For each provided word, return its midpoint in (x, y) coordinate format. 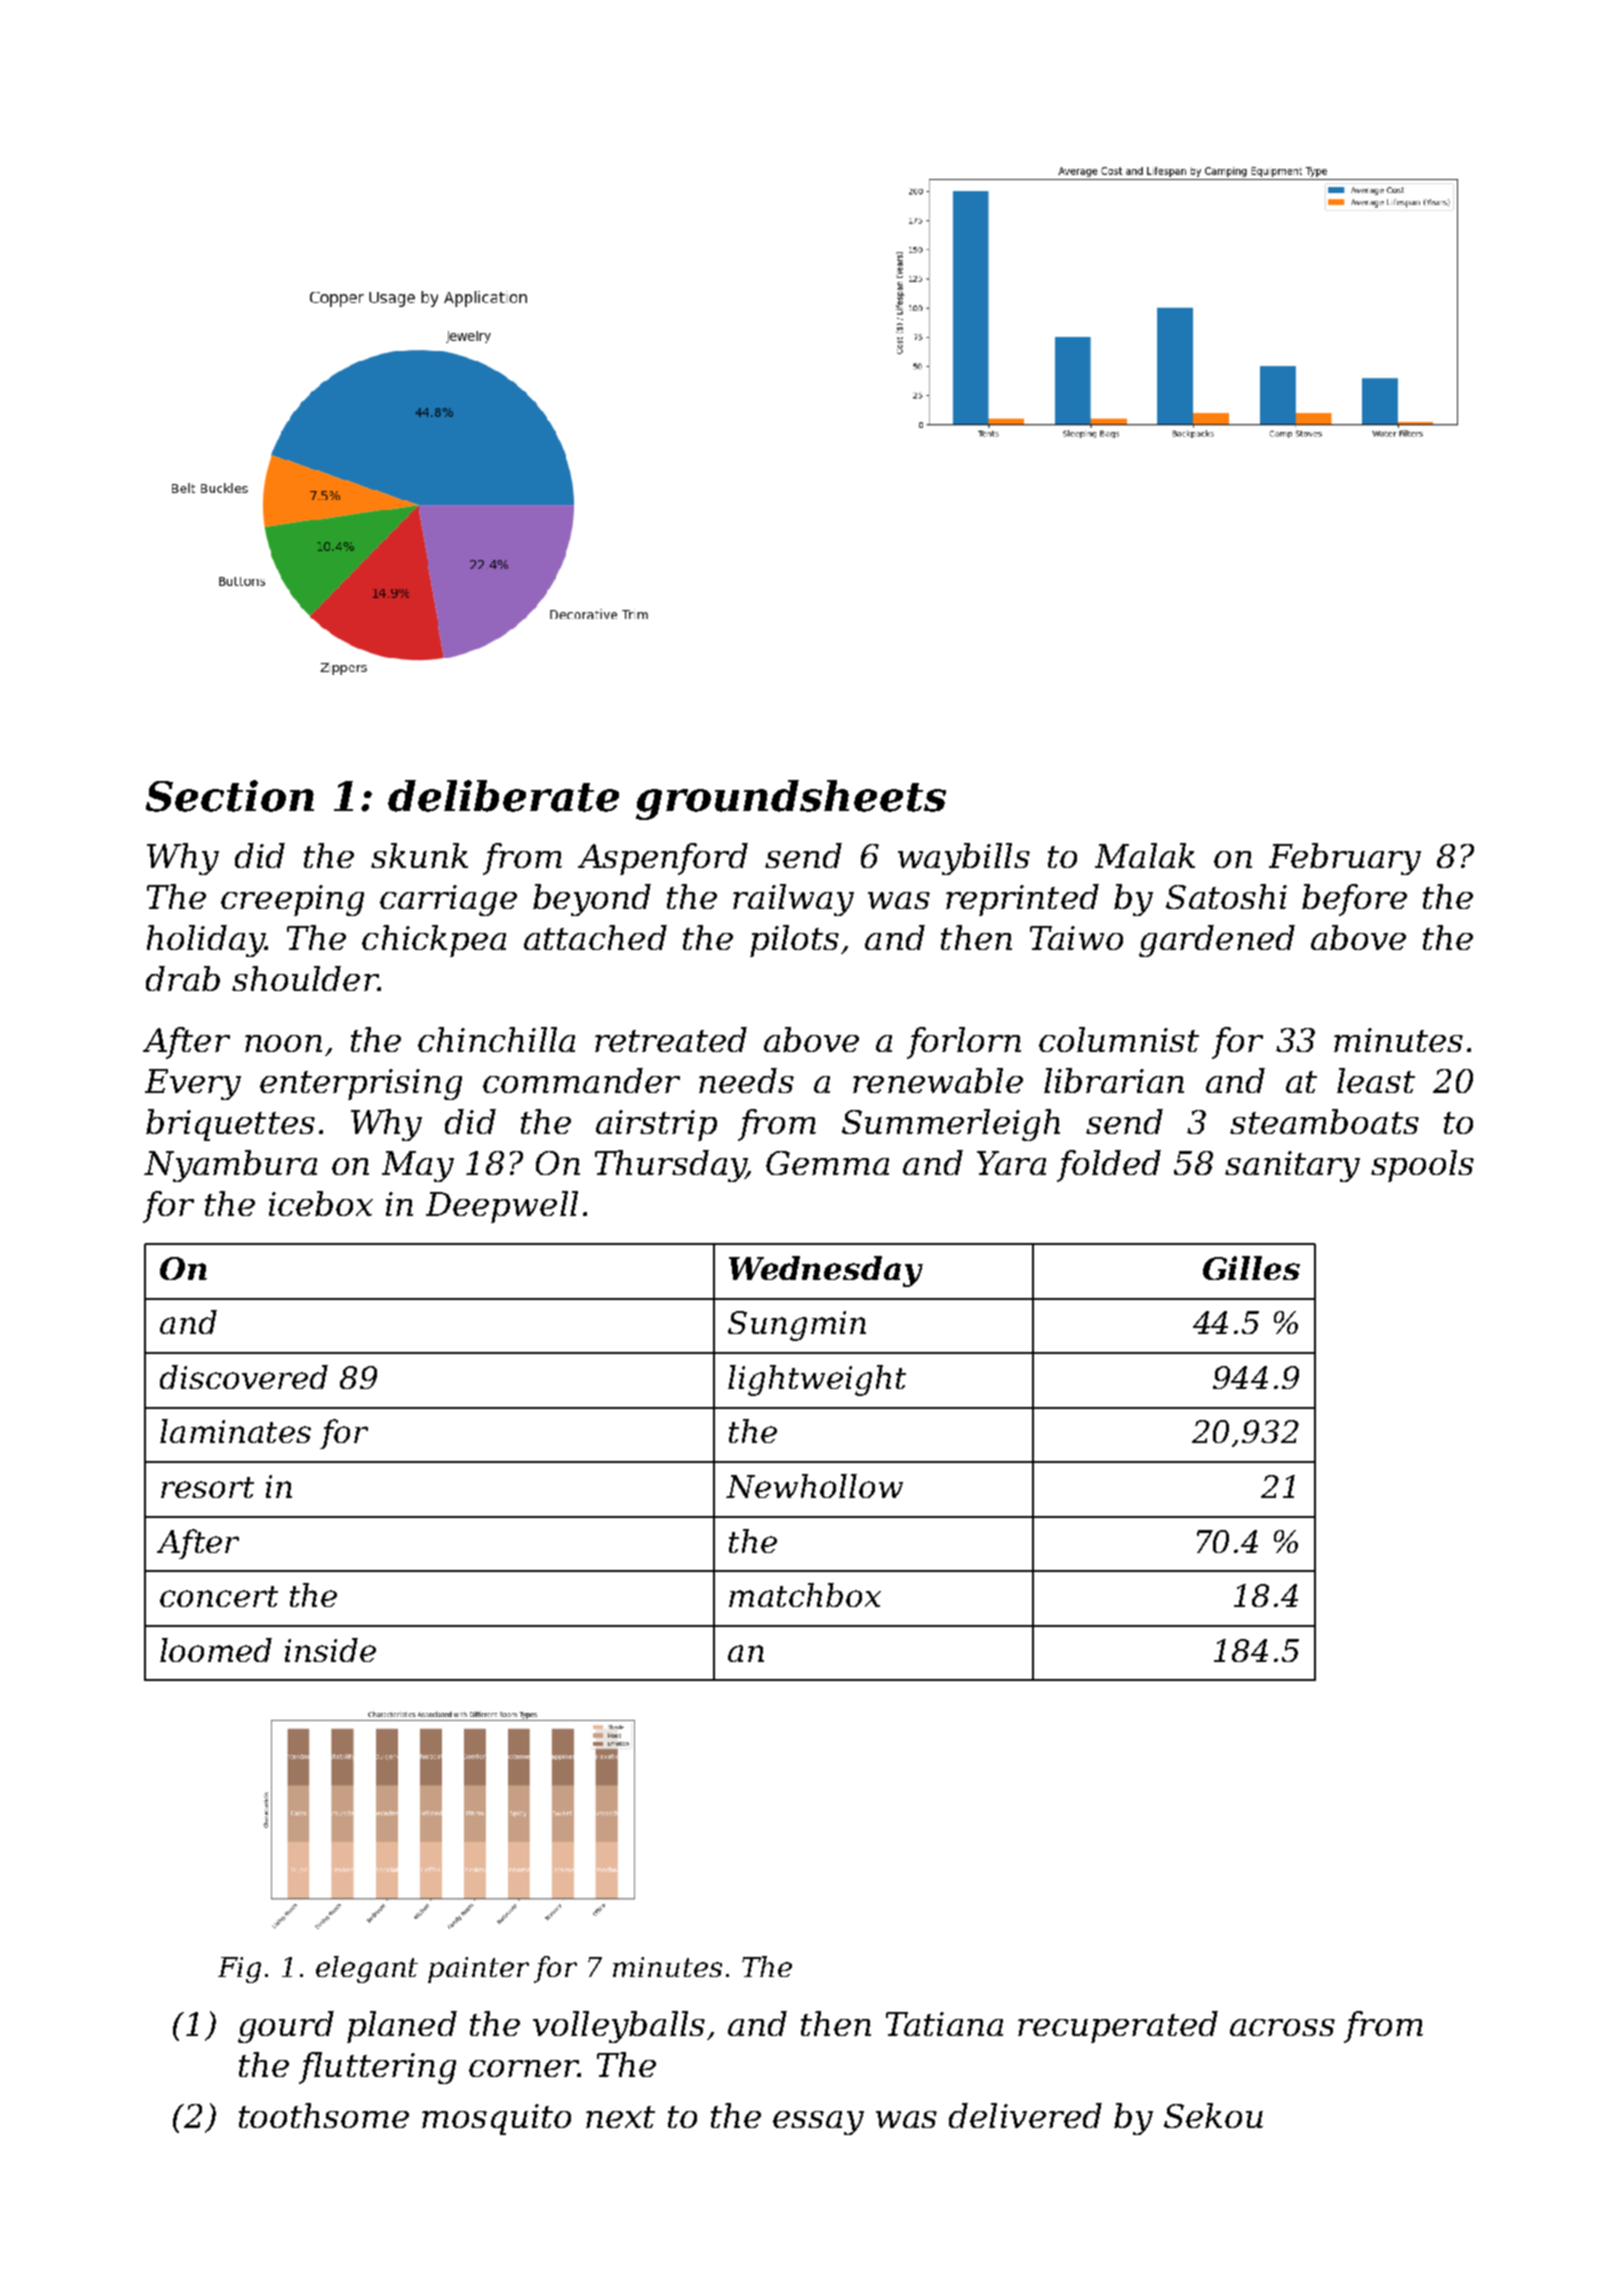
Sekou (1213, 2115)
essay (818, 2123)
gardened (1217, 941)
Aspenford (663, 859)
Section (230, 796)
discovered (244, 1377)
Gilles (1251, 1268)
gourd (286, 2027)
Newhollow (814, 1486)
